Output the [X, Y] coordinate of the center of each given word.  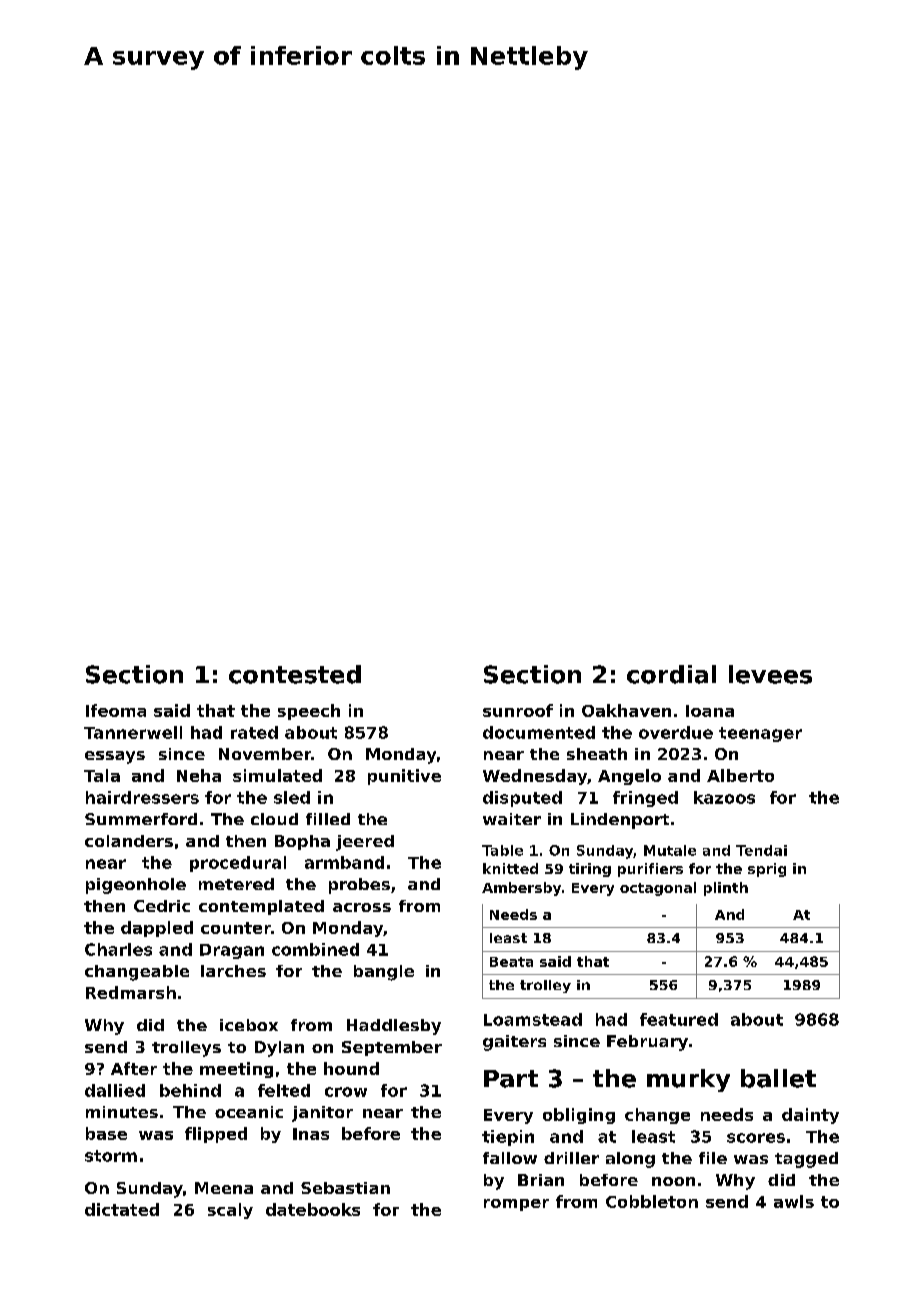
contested [295, 674]
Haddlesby [394, 1027]
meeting [236, 1070]
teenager [760, 734]
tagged [806, 1160]
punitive [404, 777]
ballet [778, 1078]
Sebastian [345, 1188]
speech [309, 712]
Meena [224, 1188]
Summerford [141, 819]
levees [770, 674]
